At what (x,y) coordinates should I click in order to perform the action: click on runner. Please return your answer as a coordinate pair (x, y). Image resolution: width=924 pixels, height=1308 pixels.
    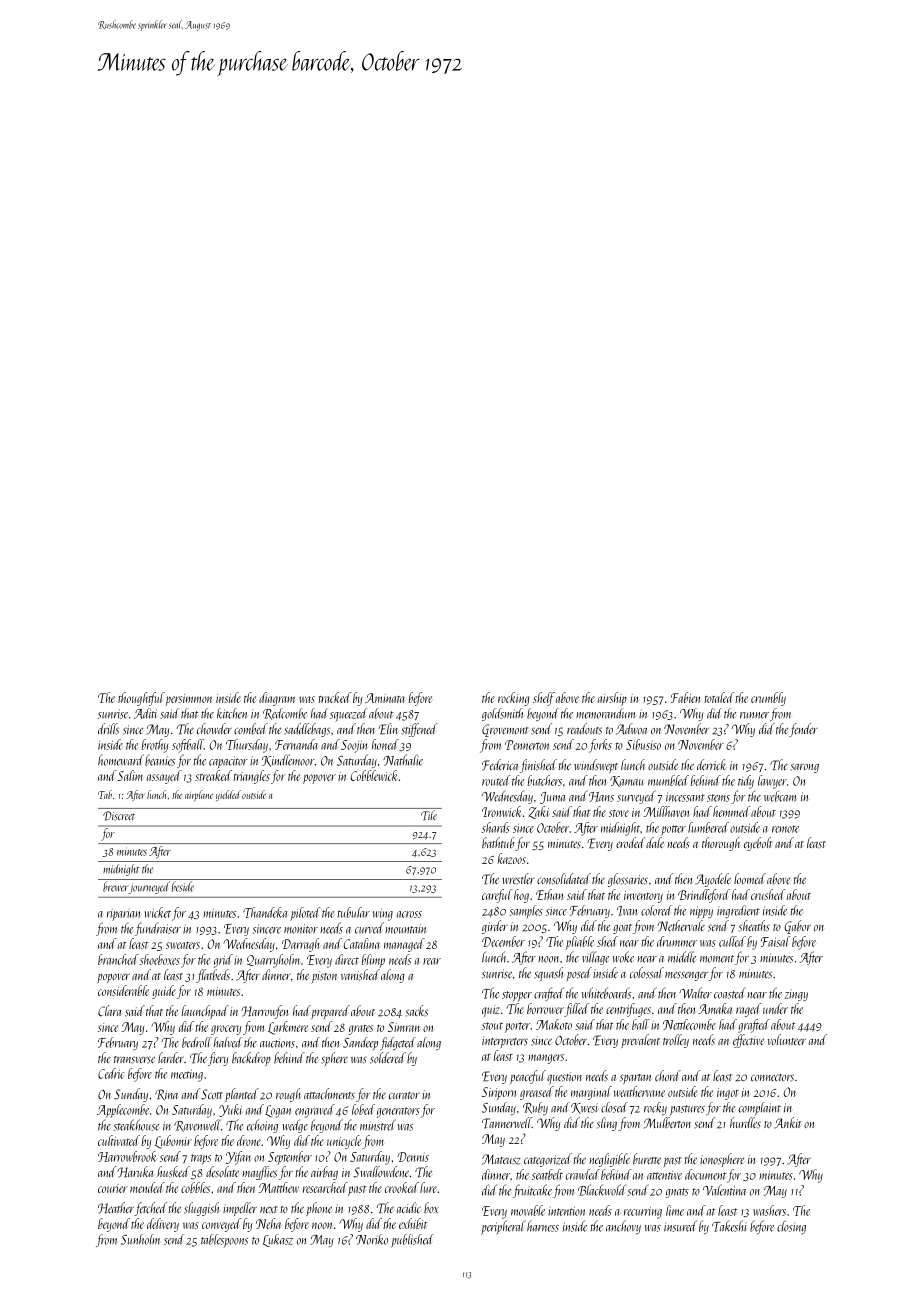
    Looking at the image, I should click on (754, 715).
